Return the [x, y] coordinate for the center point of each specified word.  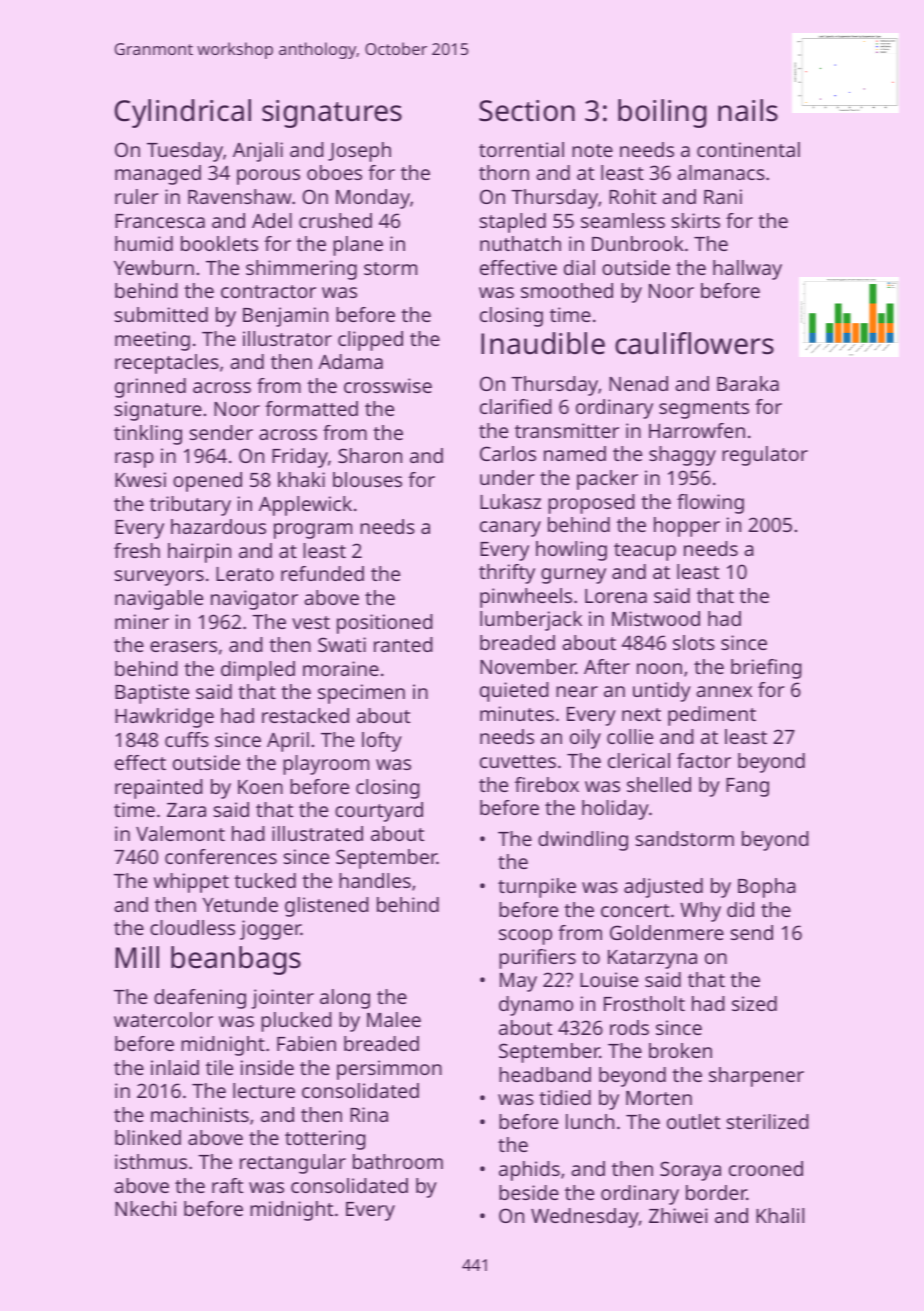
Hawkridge [164, 718]
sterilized [768, 1121]
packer [607, 480]
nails [748, 110]
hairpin [199, 553]
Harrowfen [697, 430]
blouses [367, 479]
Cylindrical [183, 113]
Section [527, 111]
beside [529, 1192]
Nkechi [145, 1208]
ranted [403, 644]
